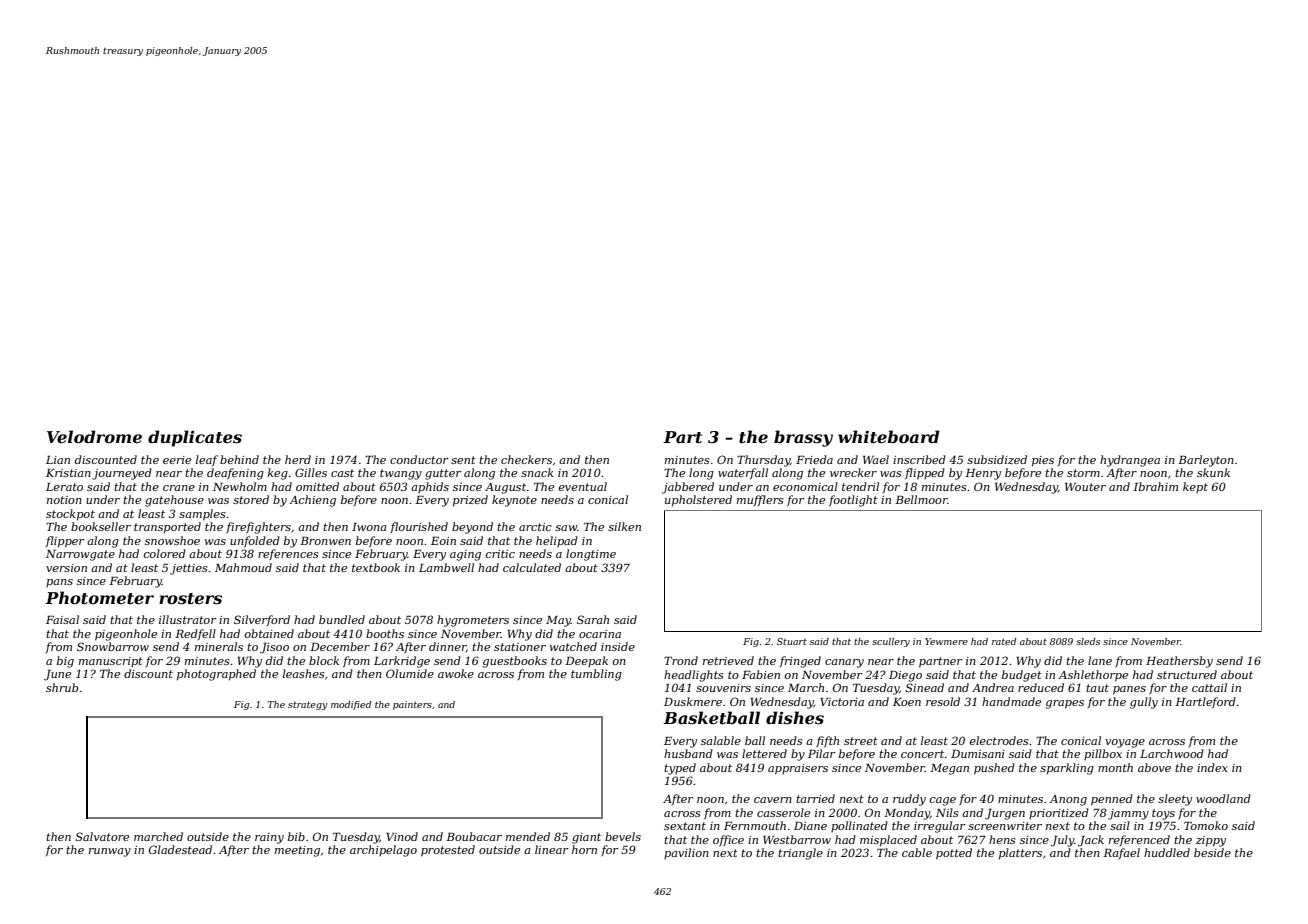  Describe the element at coordinates (949, 769) in the screenshot. I see `Megan` at that location.
